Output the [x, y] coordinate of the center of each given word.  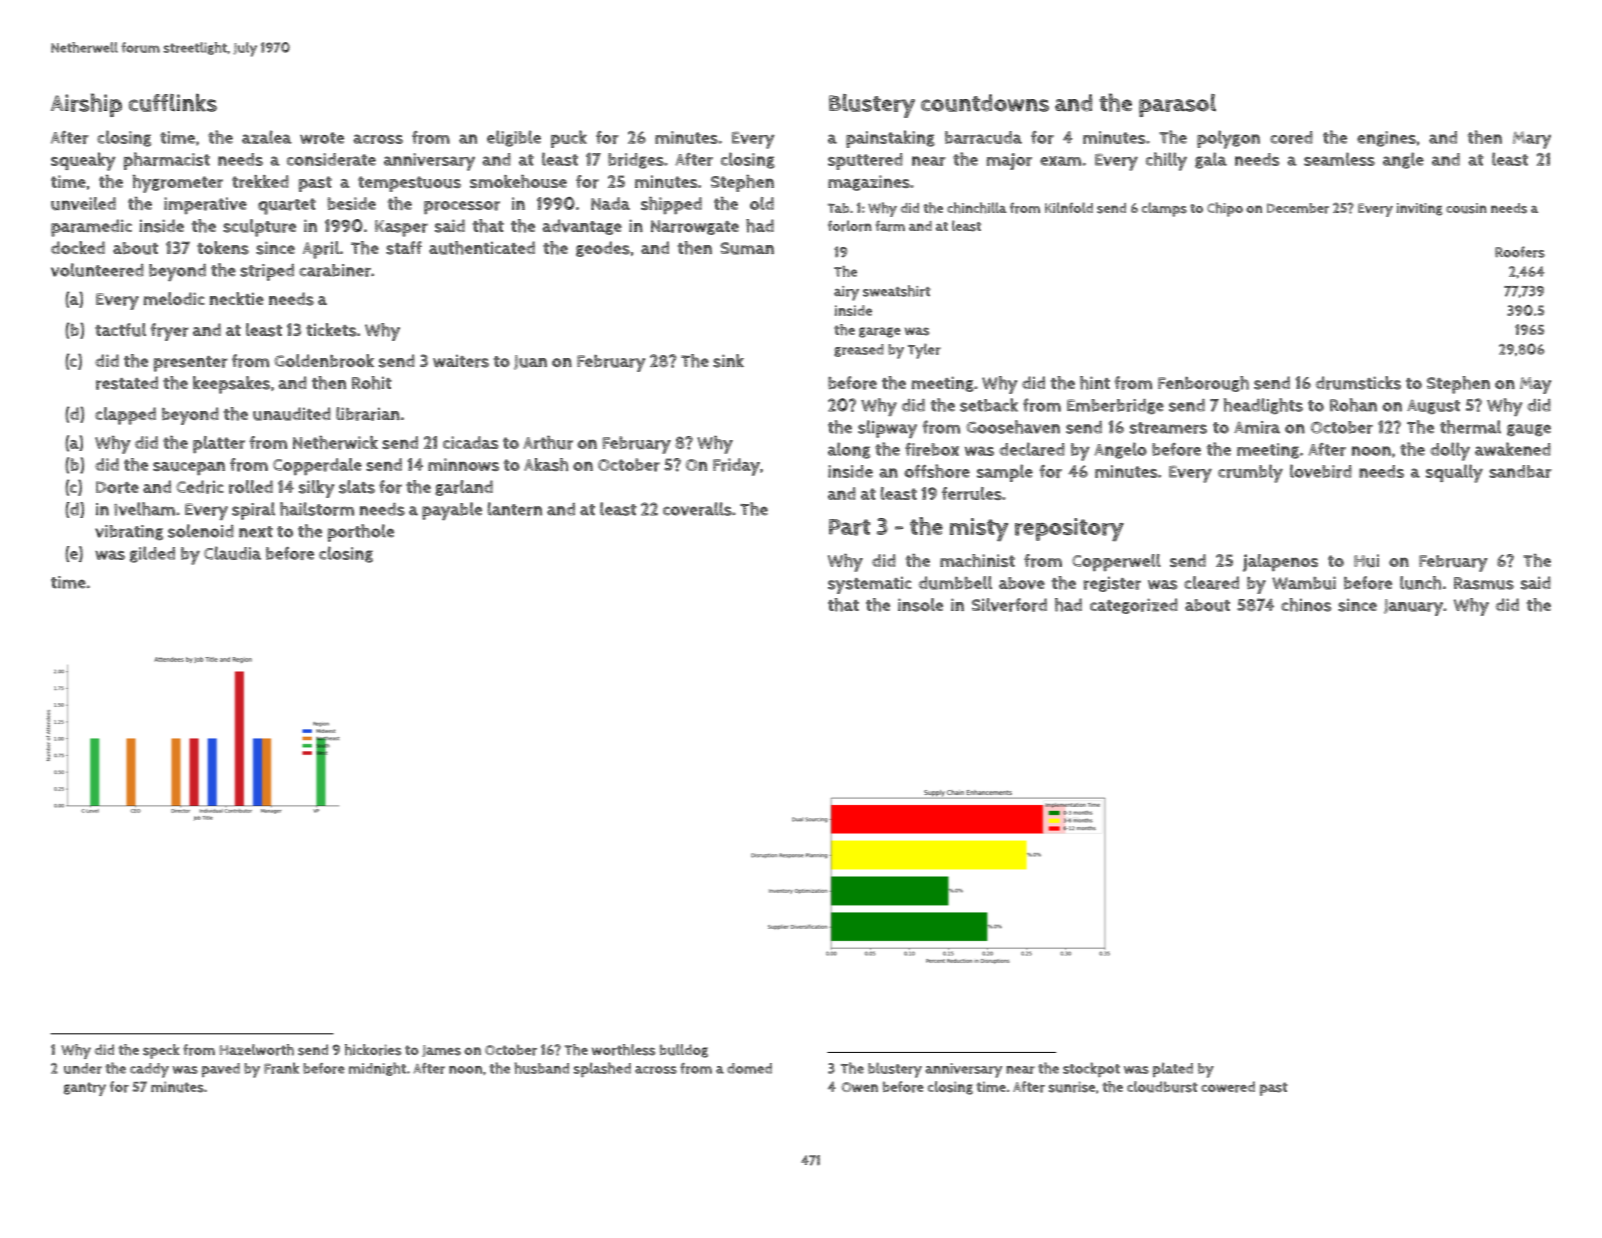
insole [920, 605]
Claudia [232, 553]
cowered [1228, 1087]
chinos [1306, 605]
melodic [174, 298]
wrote [322, 138]
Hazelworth [256, 1050]
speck [161, 1051]
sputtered [865, 161]
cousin [1466, 208]
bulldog [684, 1051]
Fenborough [1203, 384]
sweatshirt [897, 291]
